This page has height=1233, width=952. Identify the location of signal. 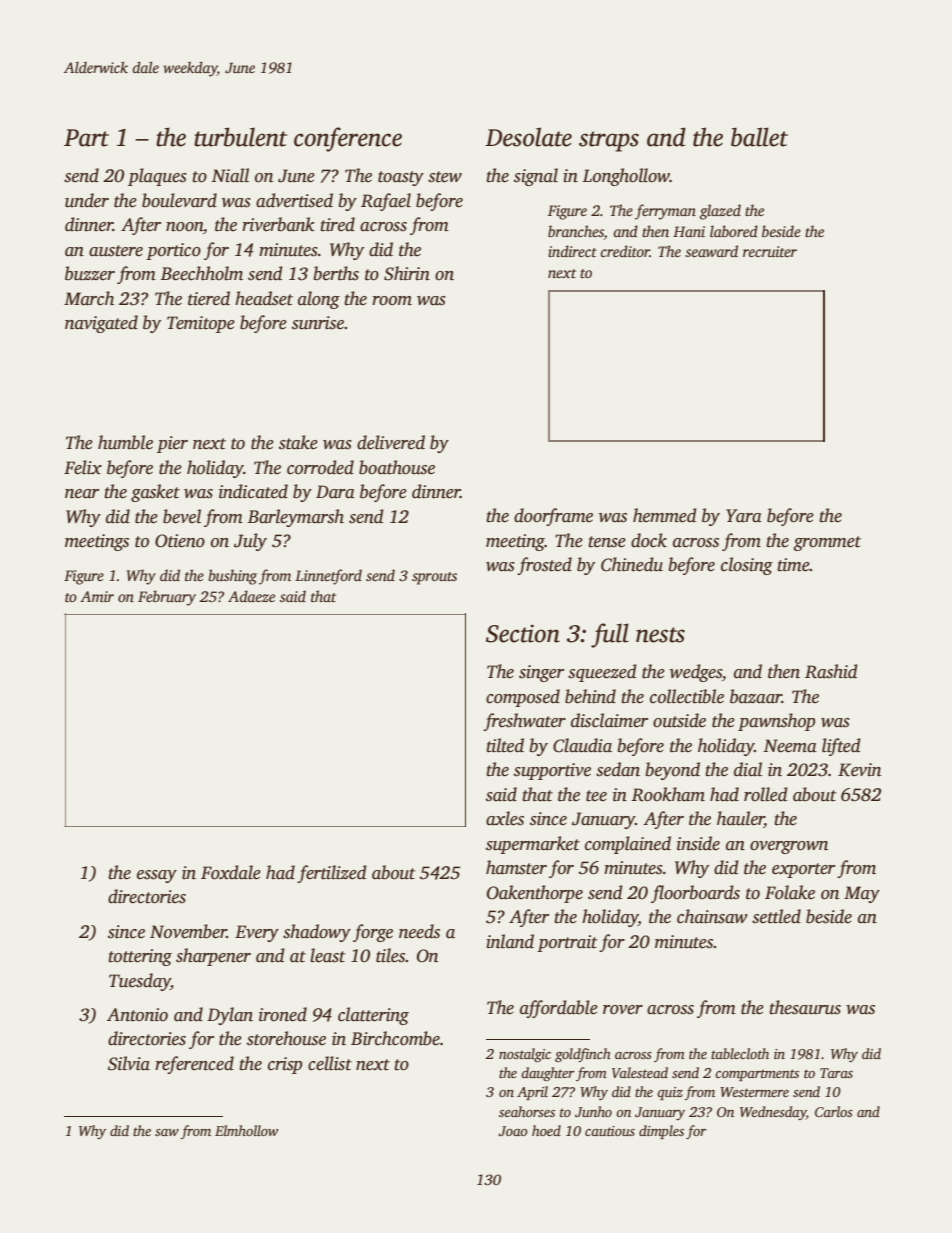
(536, 177).
